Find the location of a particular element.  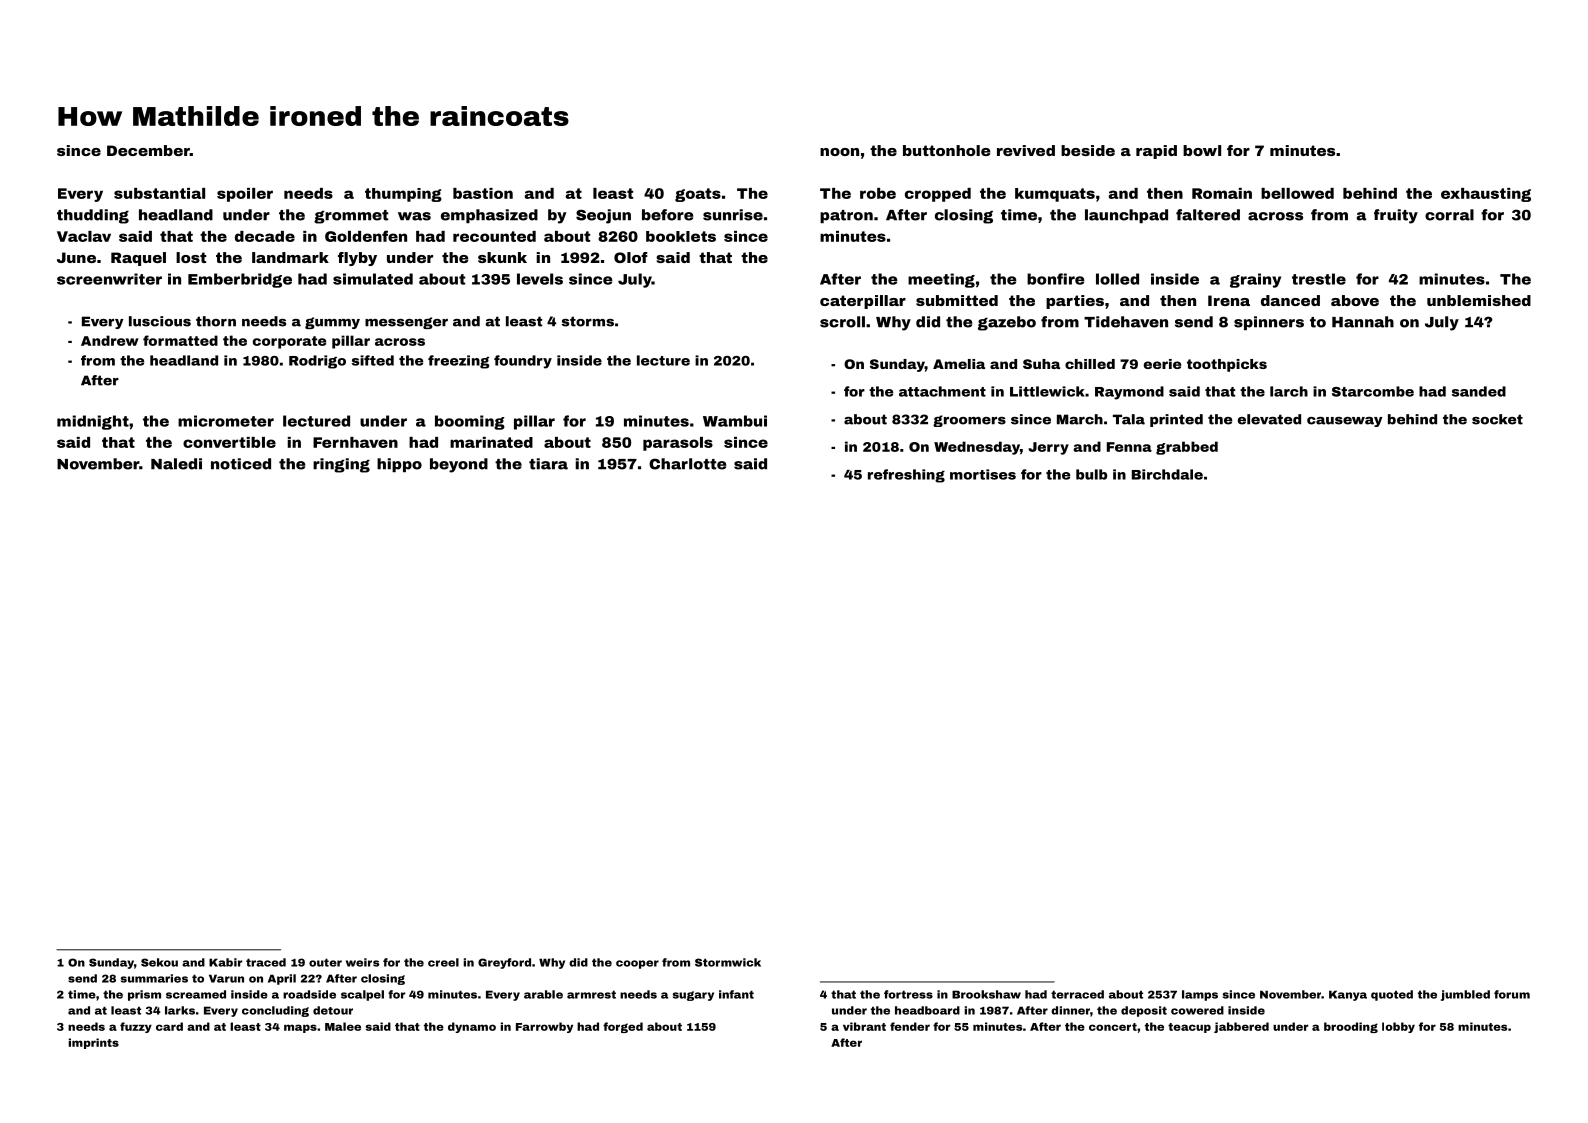

creel is located at coordinates (443, 962).
